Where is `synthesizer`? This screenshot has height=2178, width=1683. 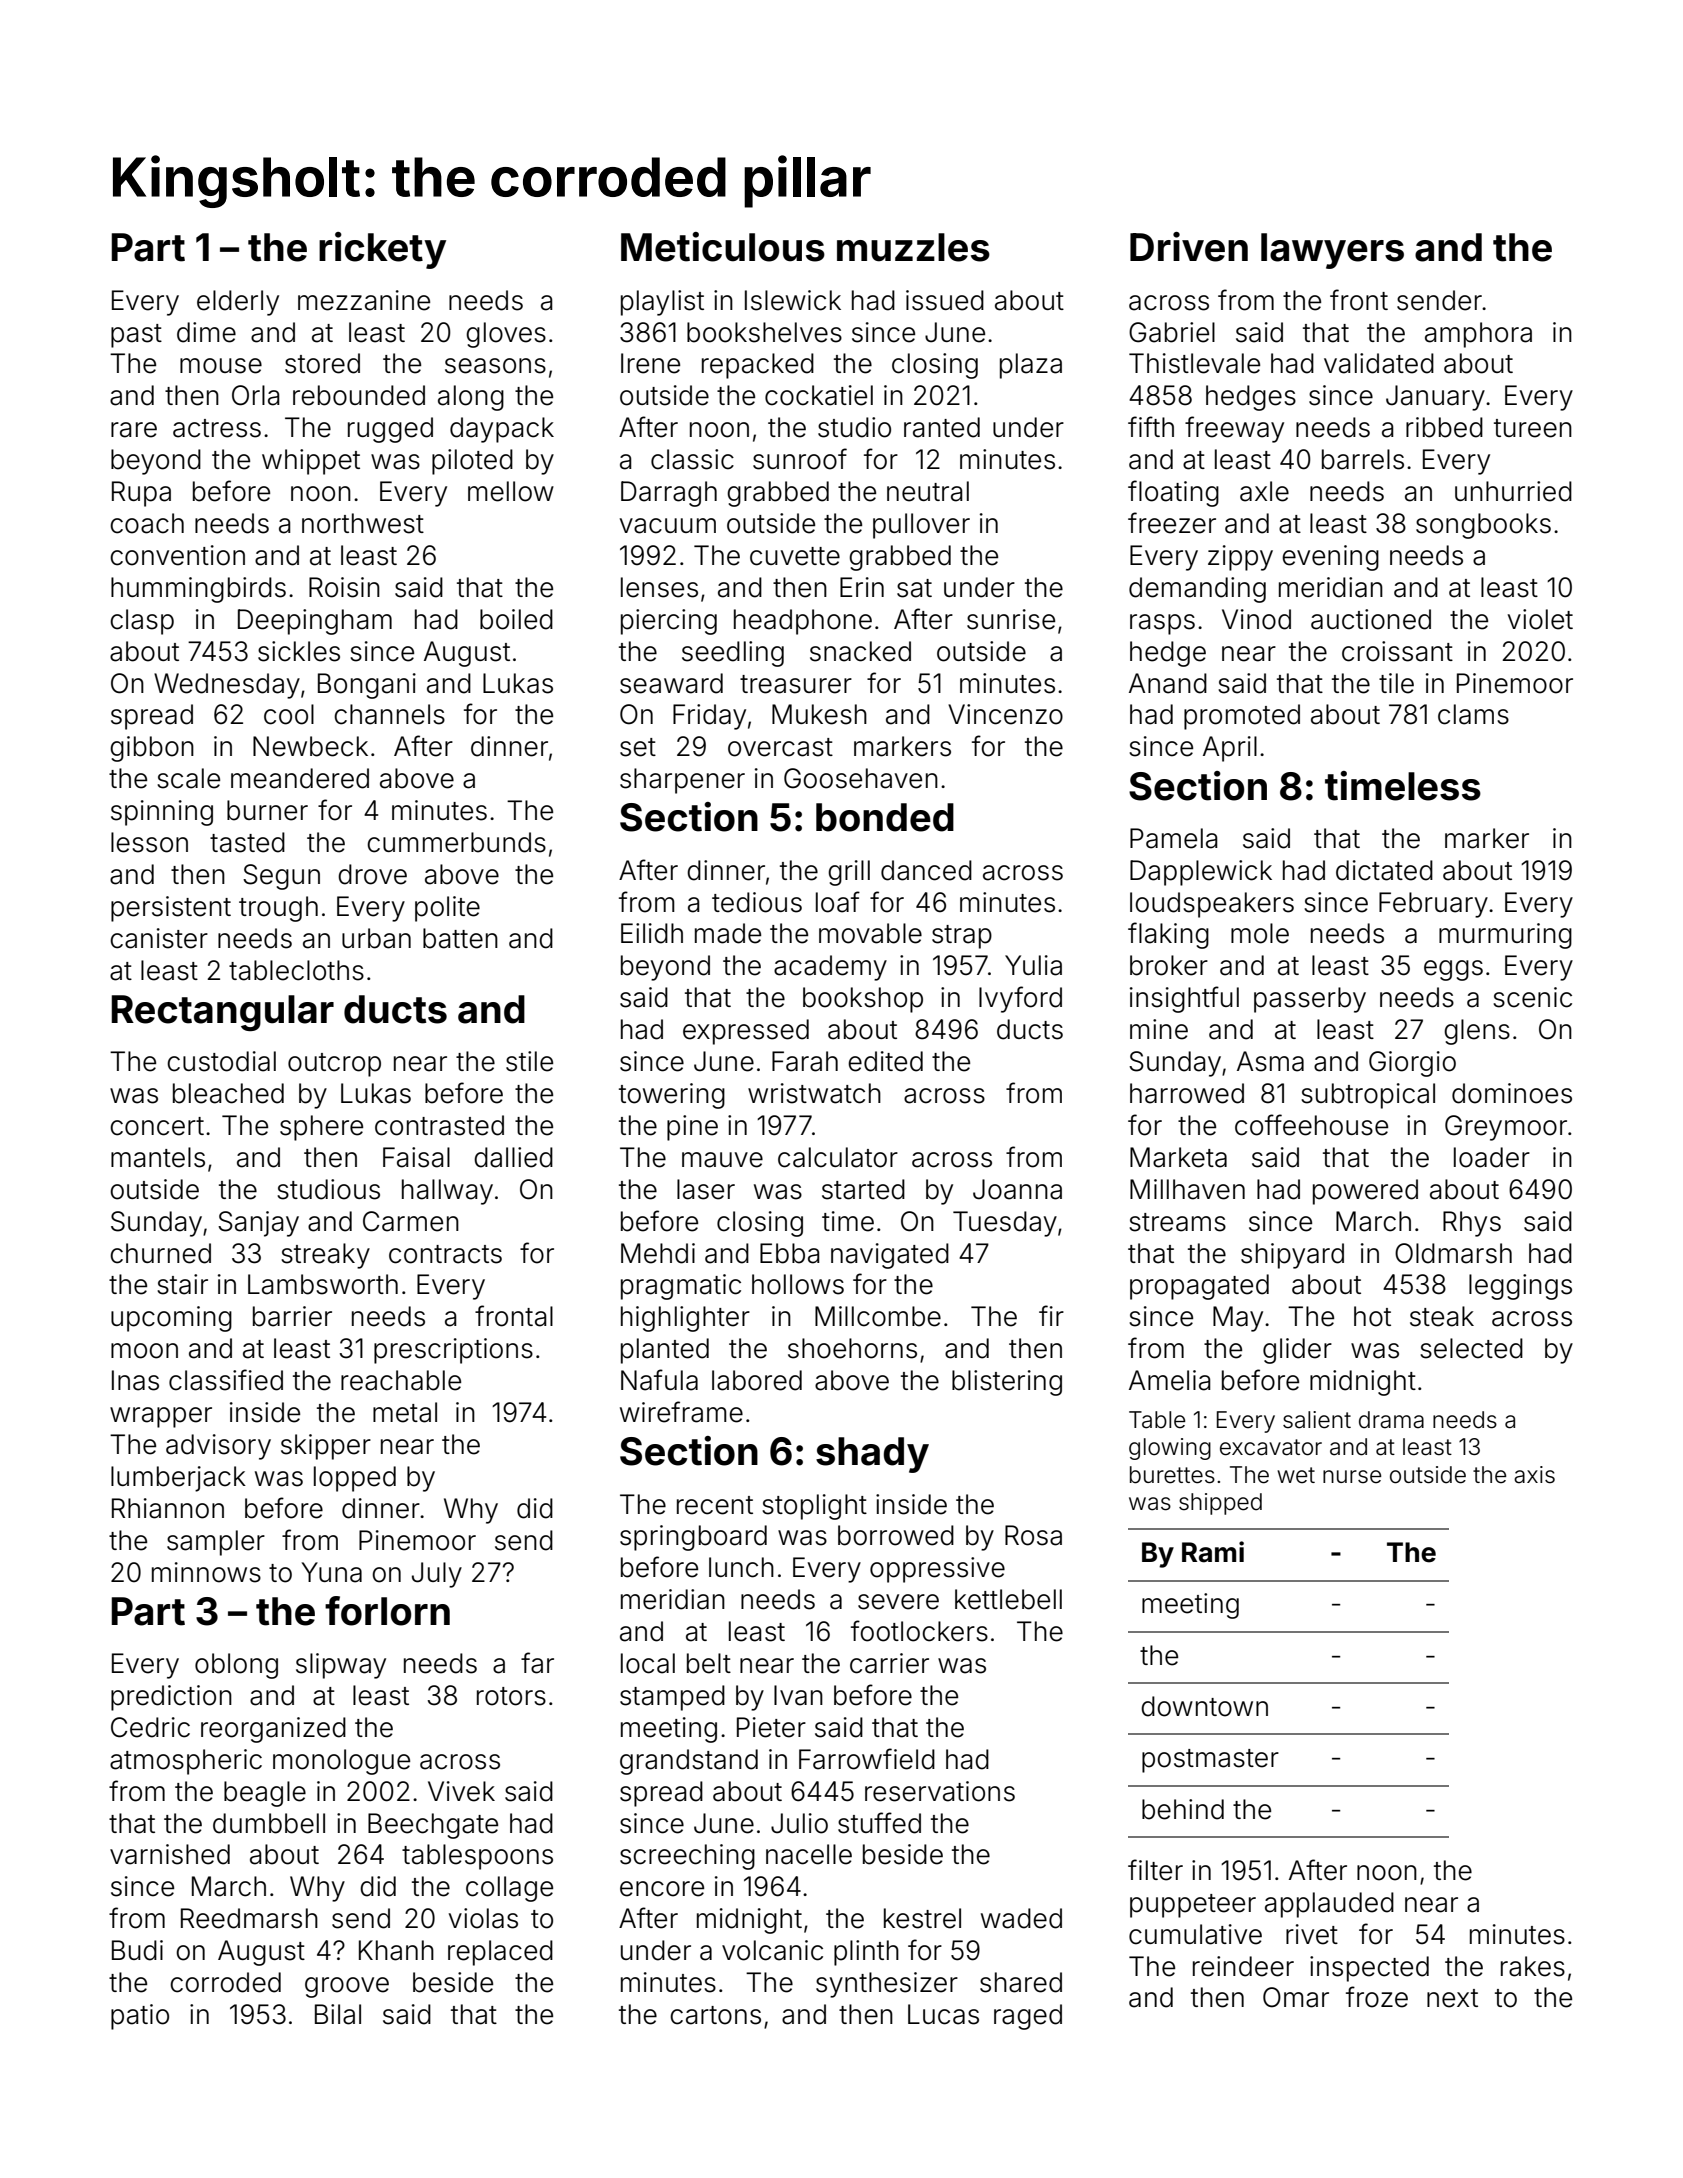
synthesizer is located at coordinates (887, 1985).
